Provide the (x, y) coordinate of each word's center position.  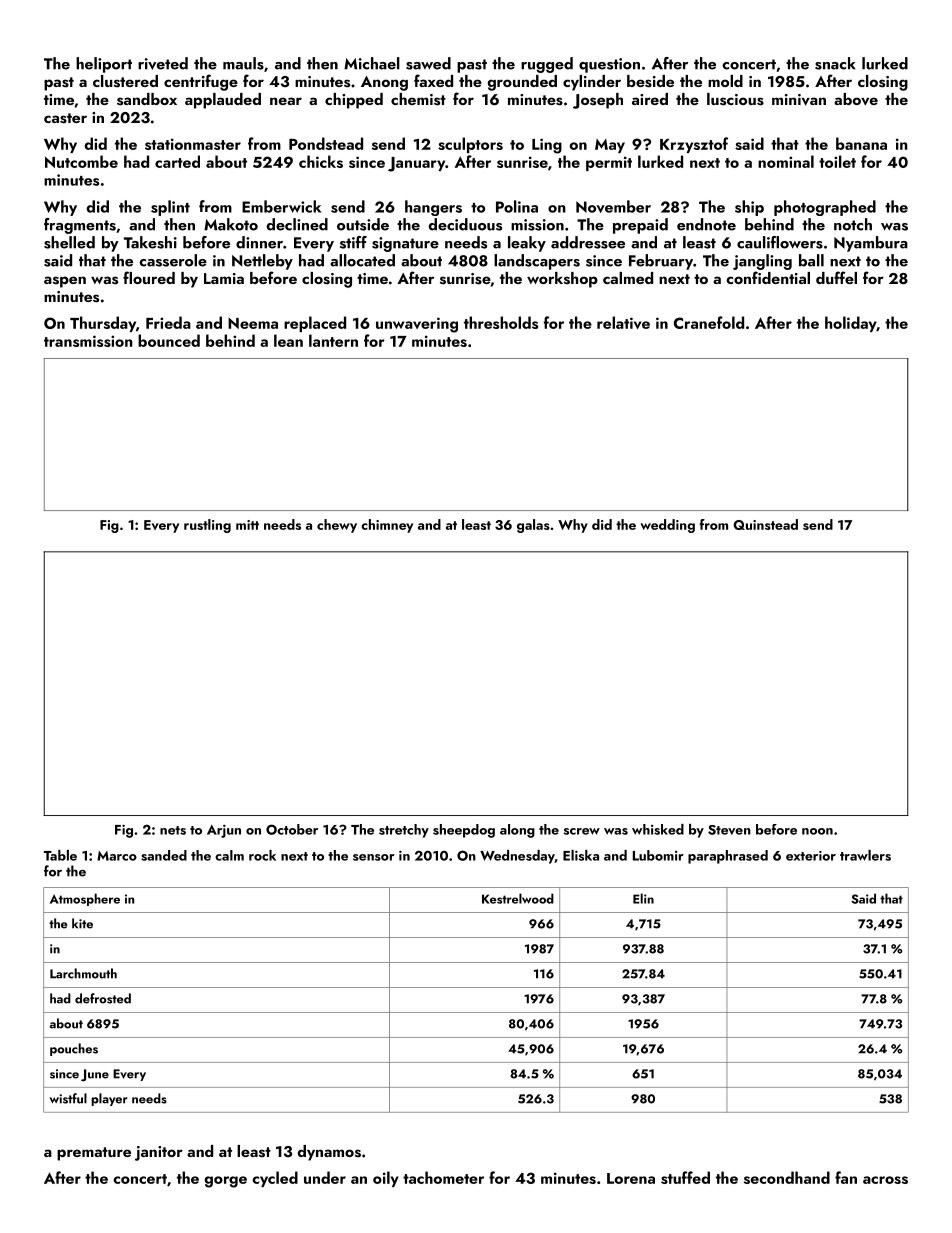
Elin (643, 898)
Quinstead (765, 524)
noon (817, 831)
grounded (522, 83)
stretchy (404, 831)
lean (288, 340)
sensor (374, 857)
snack (835, 63)
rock (262, 855)
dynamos (329, 1153)
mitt (247, 525)
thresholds (501, 322)
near (286, 101)
